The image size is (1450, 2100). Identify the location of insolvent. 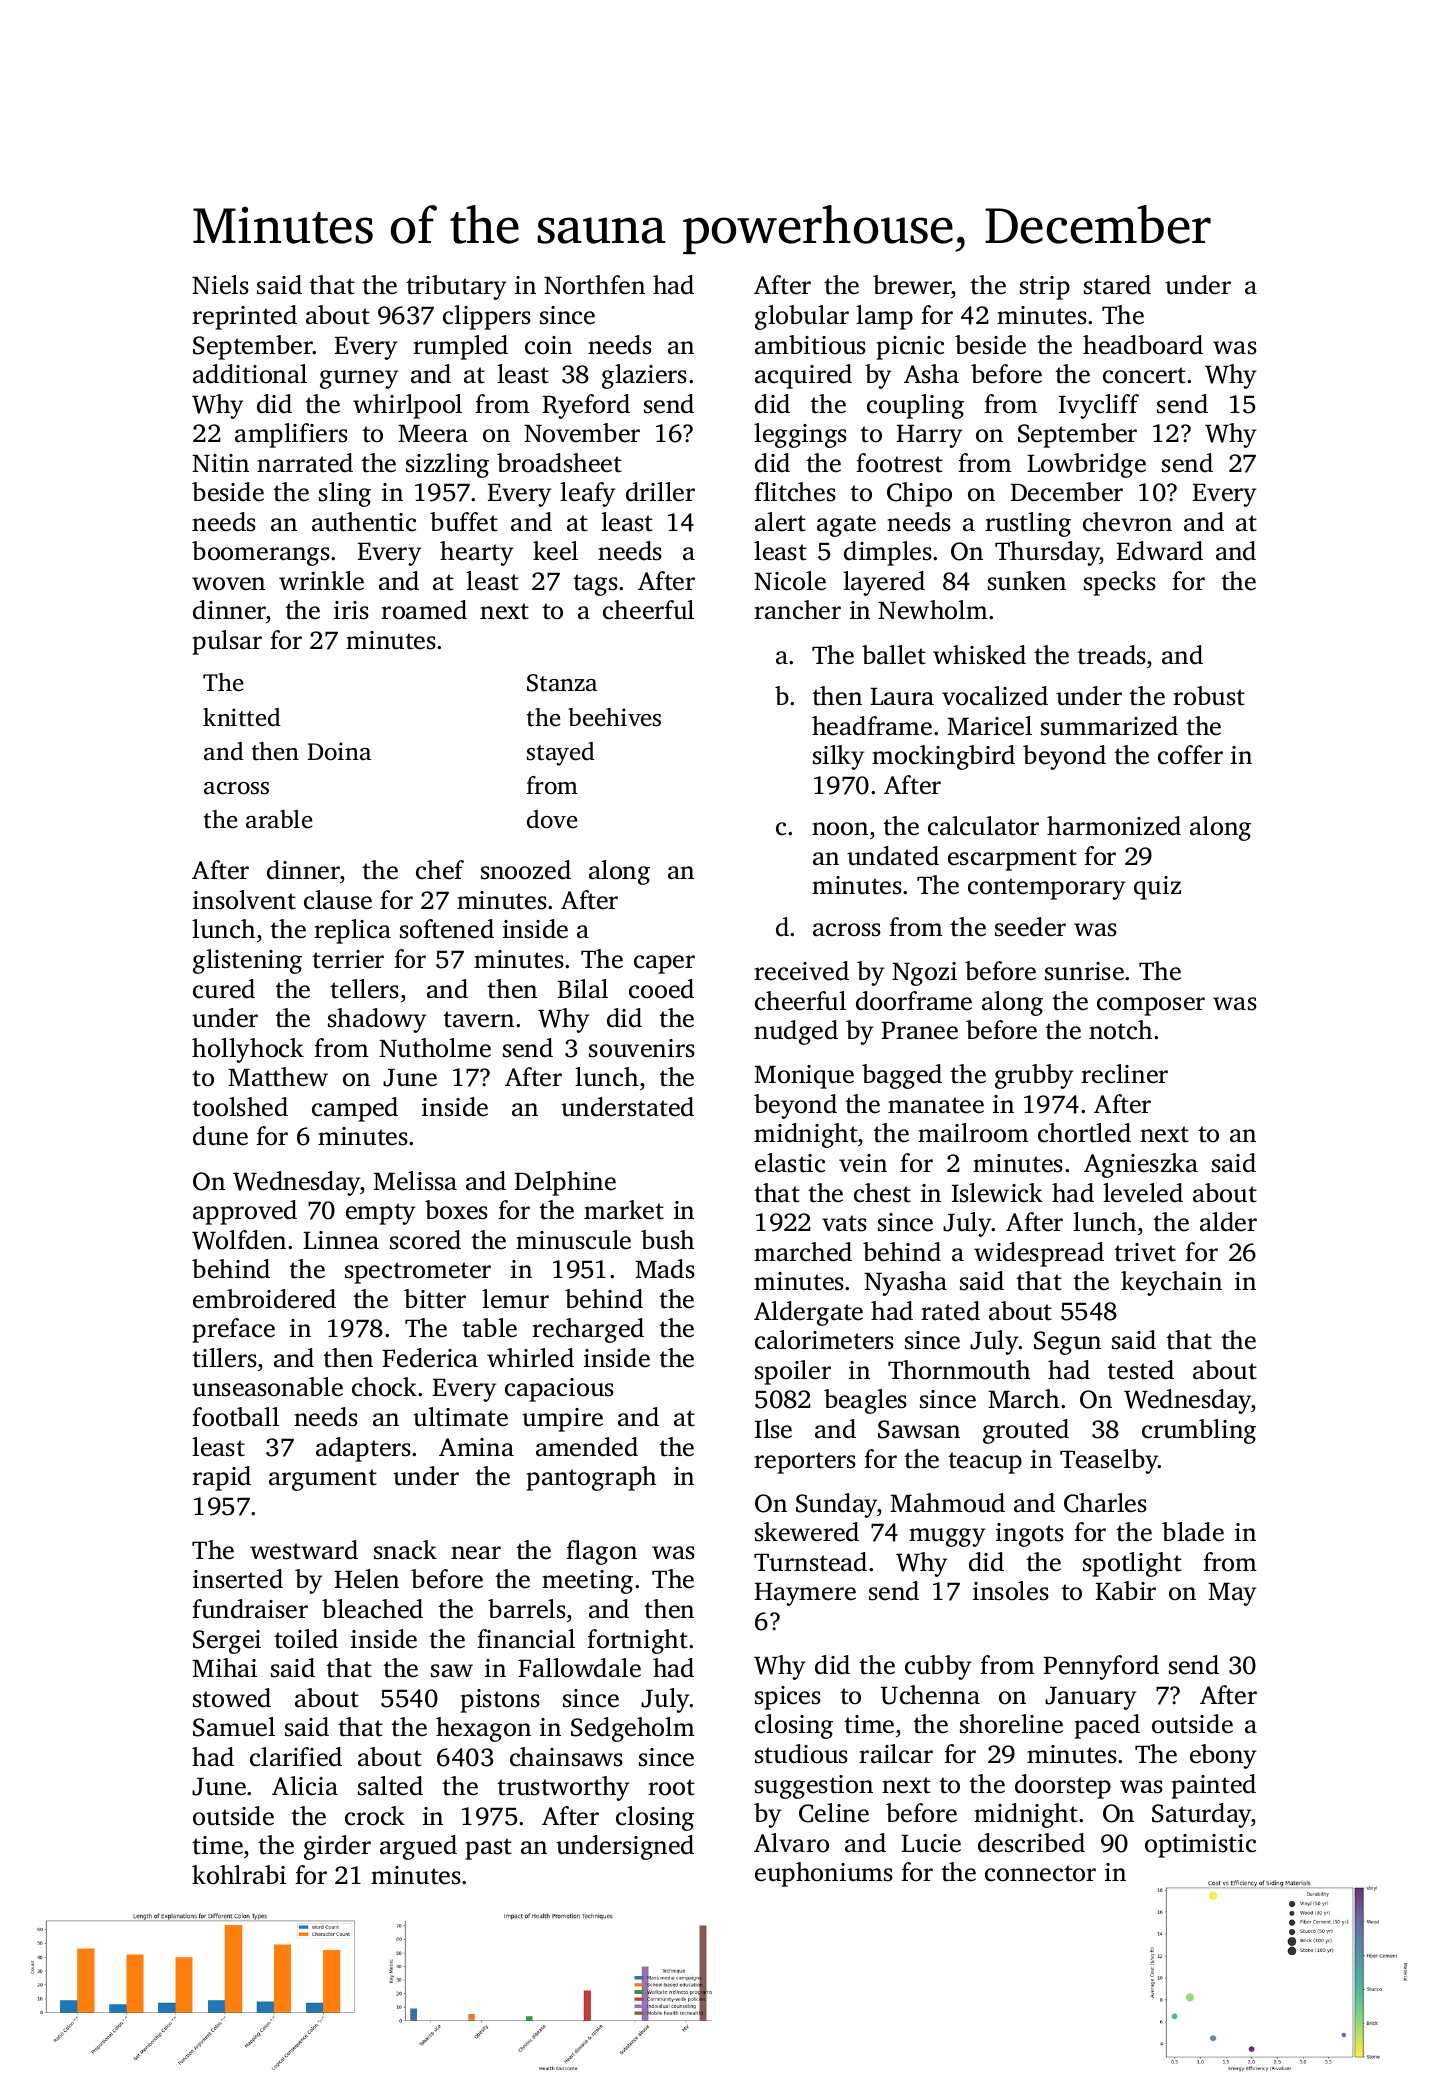
(244, 900).
